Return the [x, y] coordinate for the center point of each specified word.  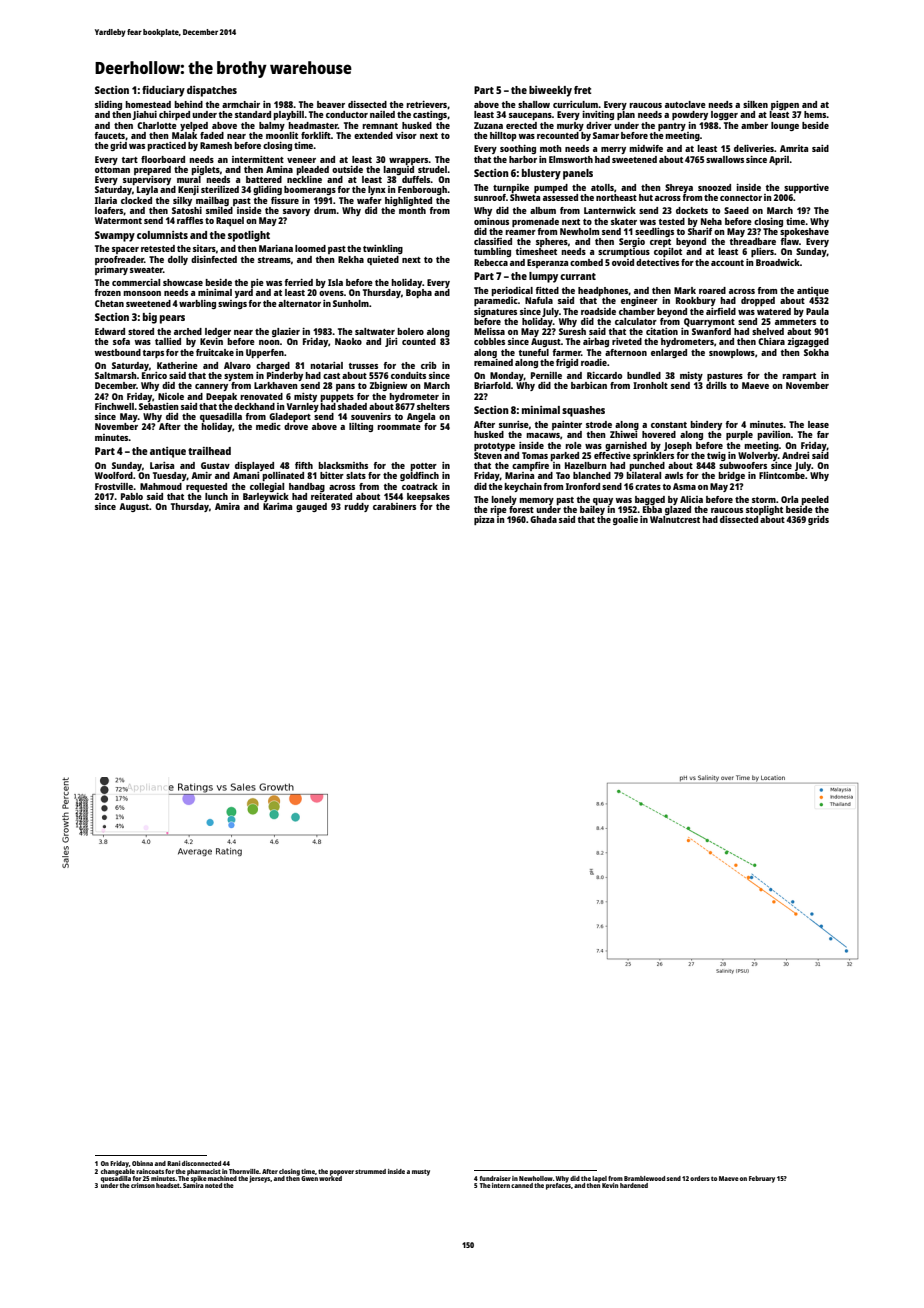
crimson [143, 1185]
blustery [541, 174]
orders [700, 1178]
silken [755, 104]
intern [501, 1185]
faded [212, 135]
